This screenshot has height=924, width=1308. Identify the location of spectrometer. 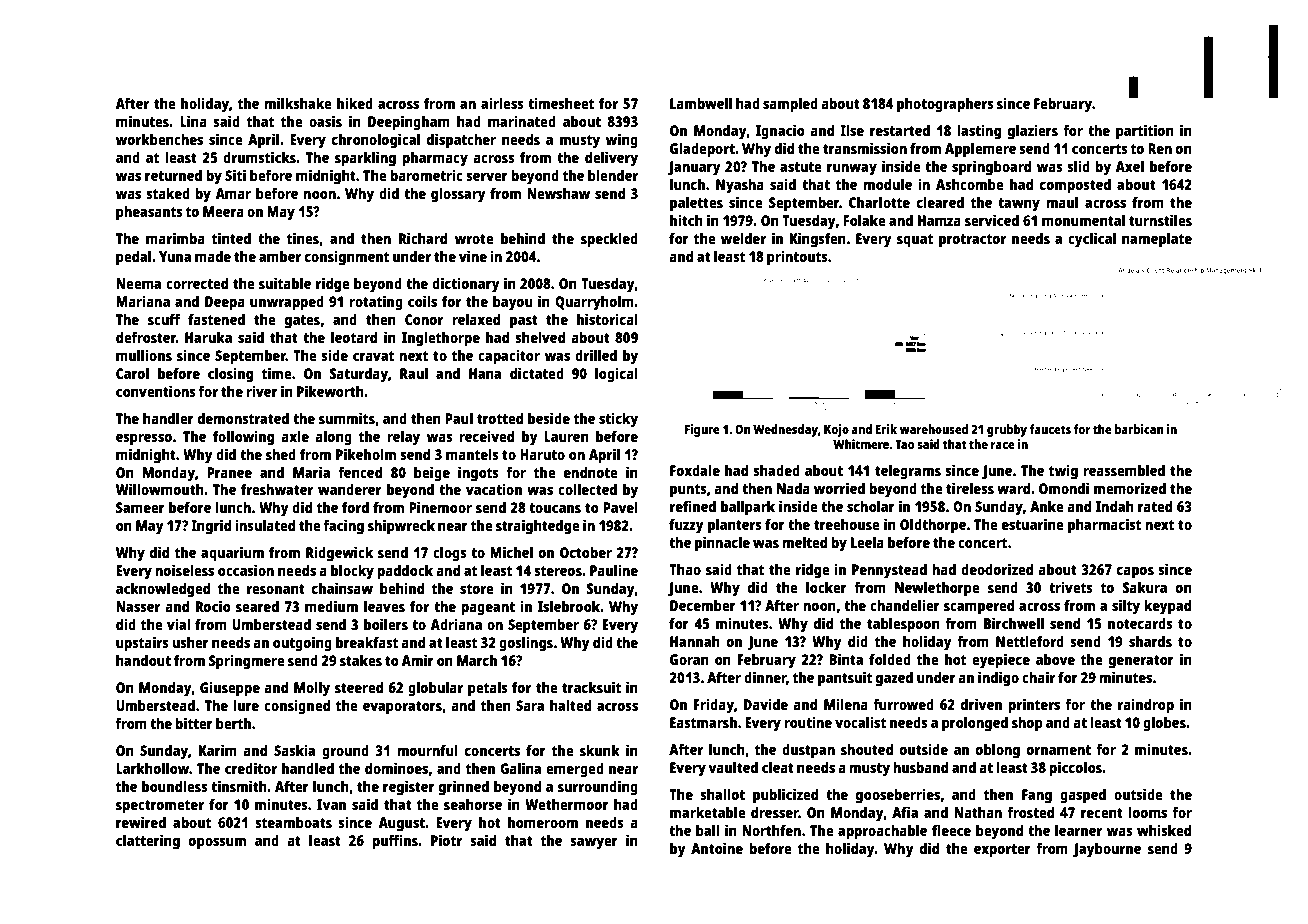
(160, 807).
